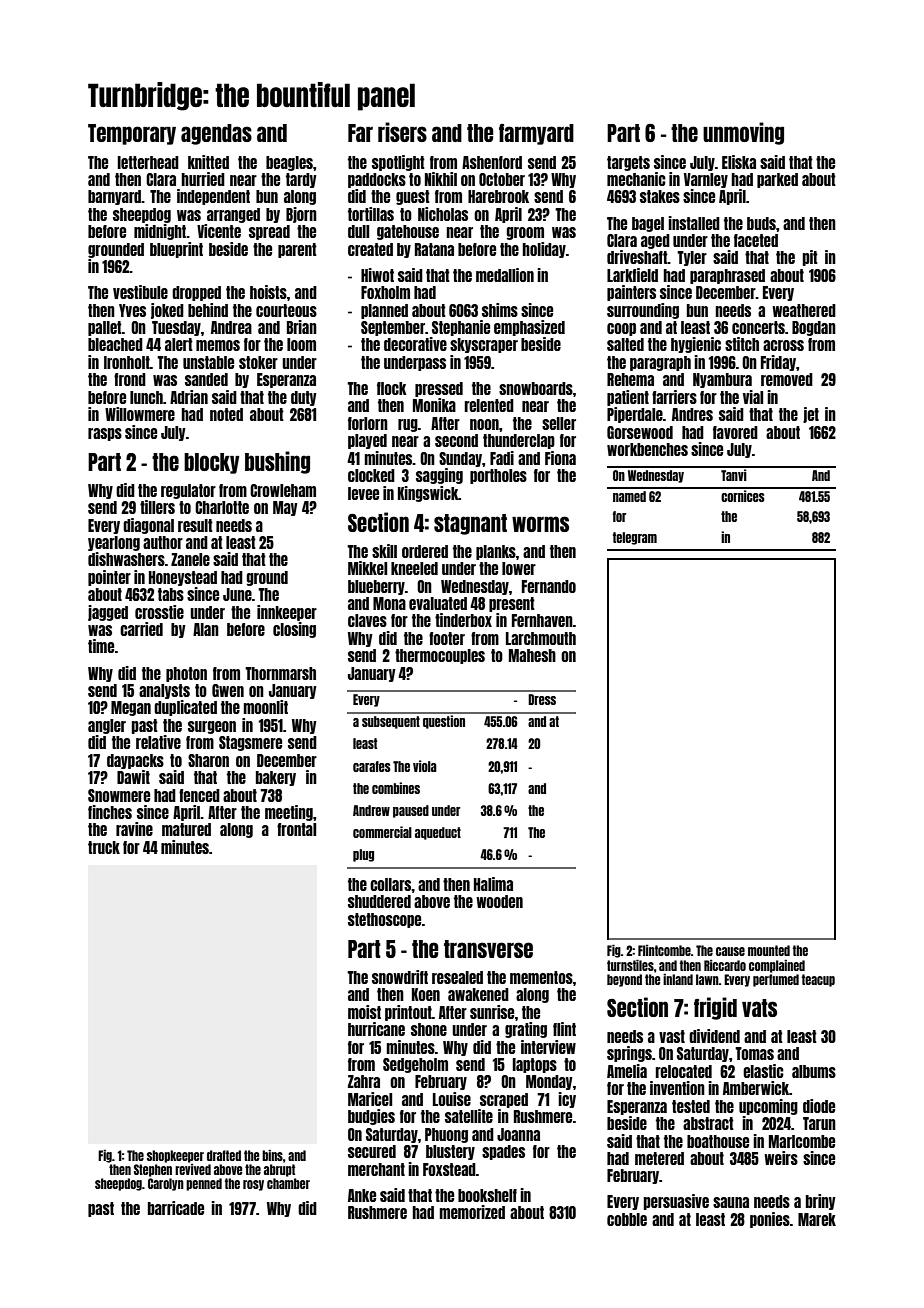 The image size is (924, 1308). What do you see at coordinates (499, 901) in the image?
I see `wooden` at bounding box center [499, 901].
